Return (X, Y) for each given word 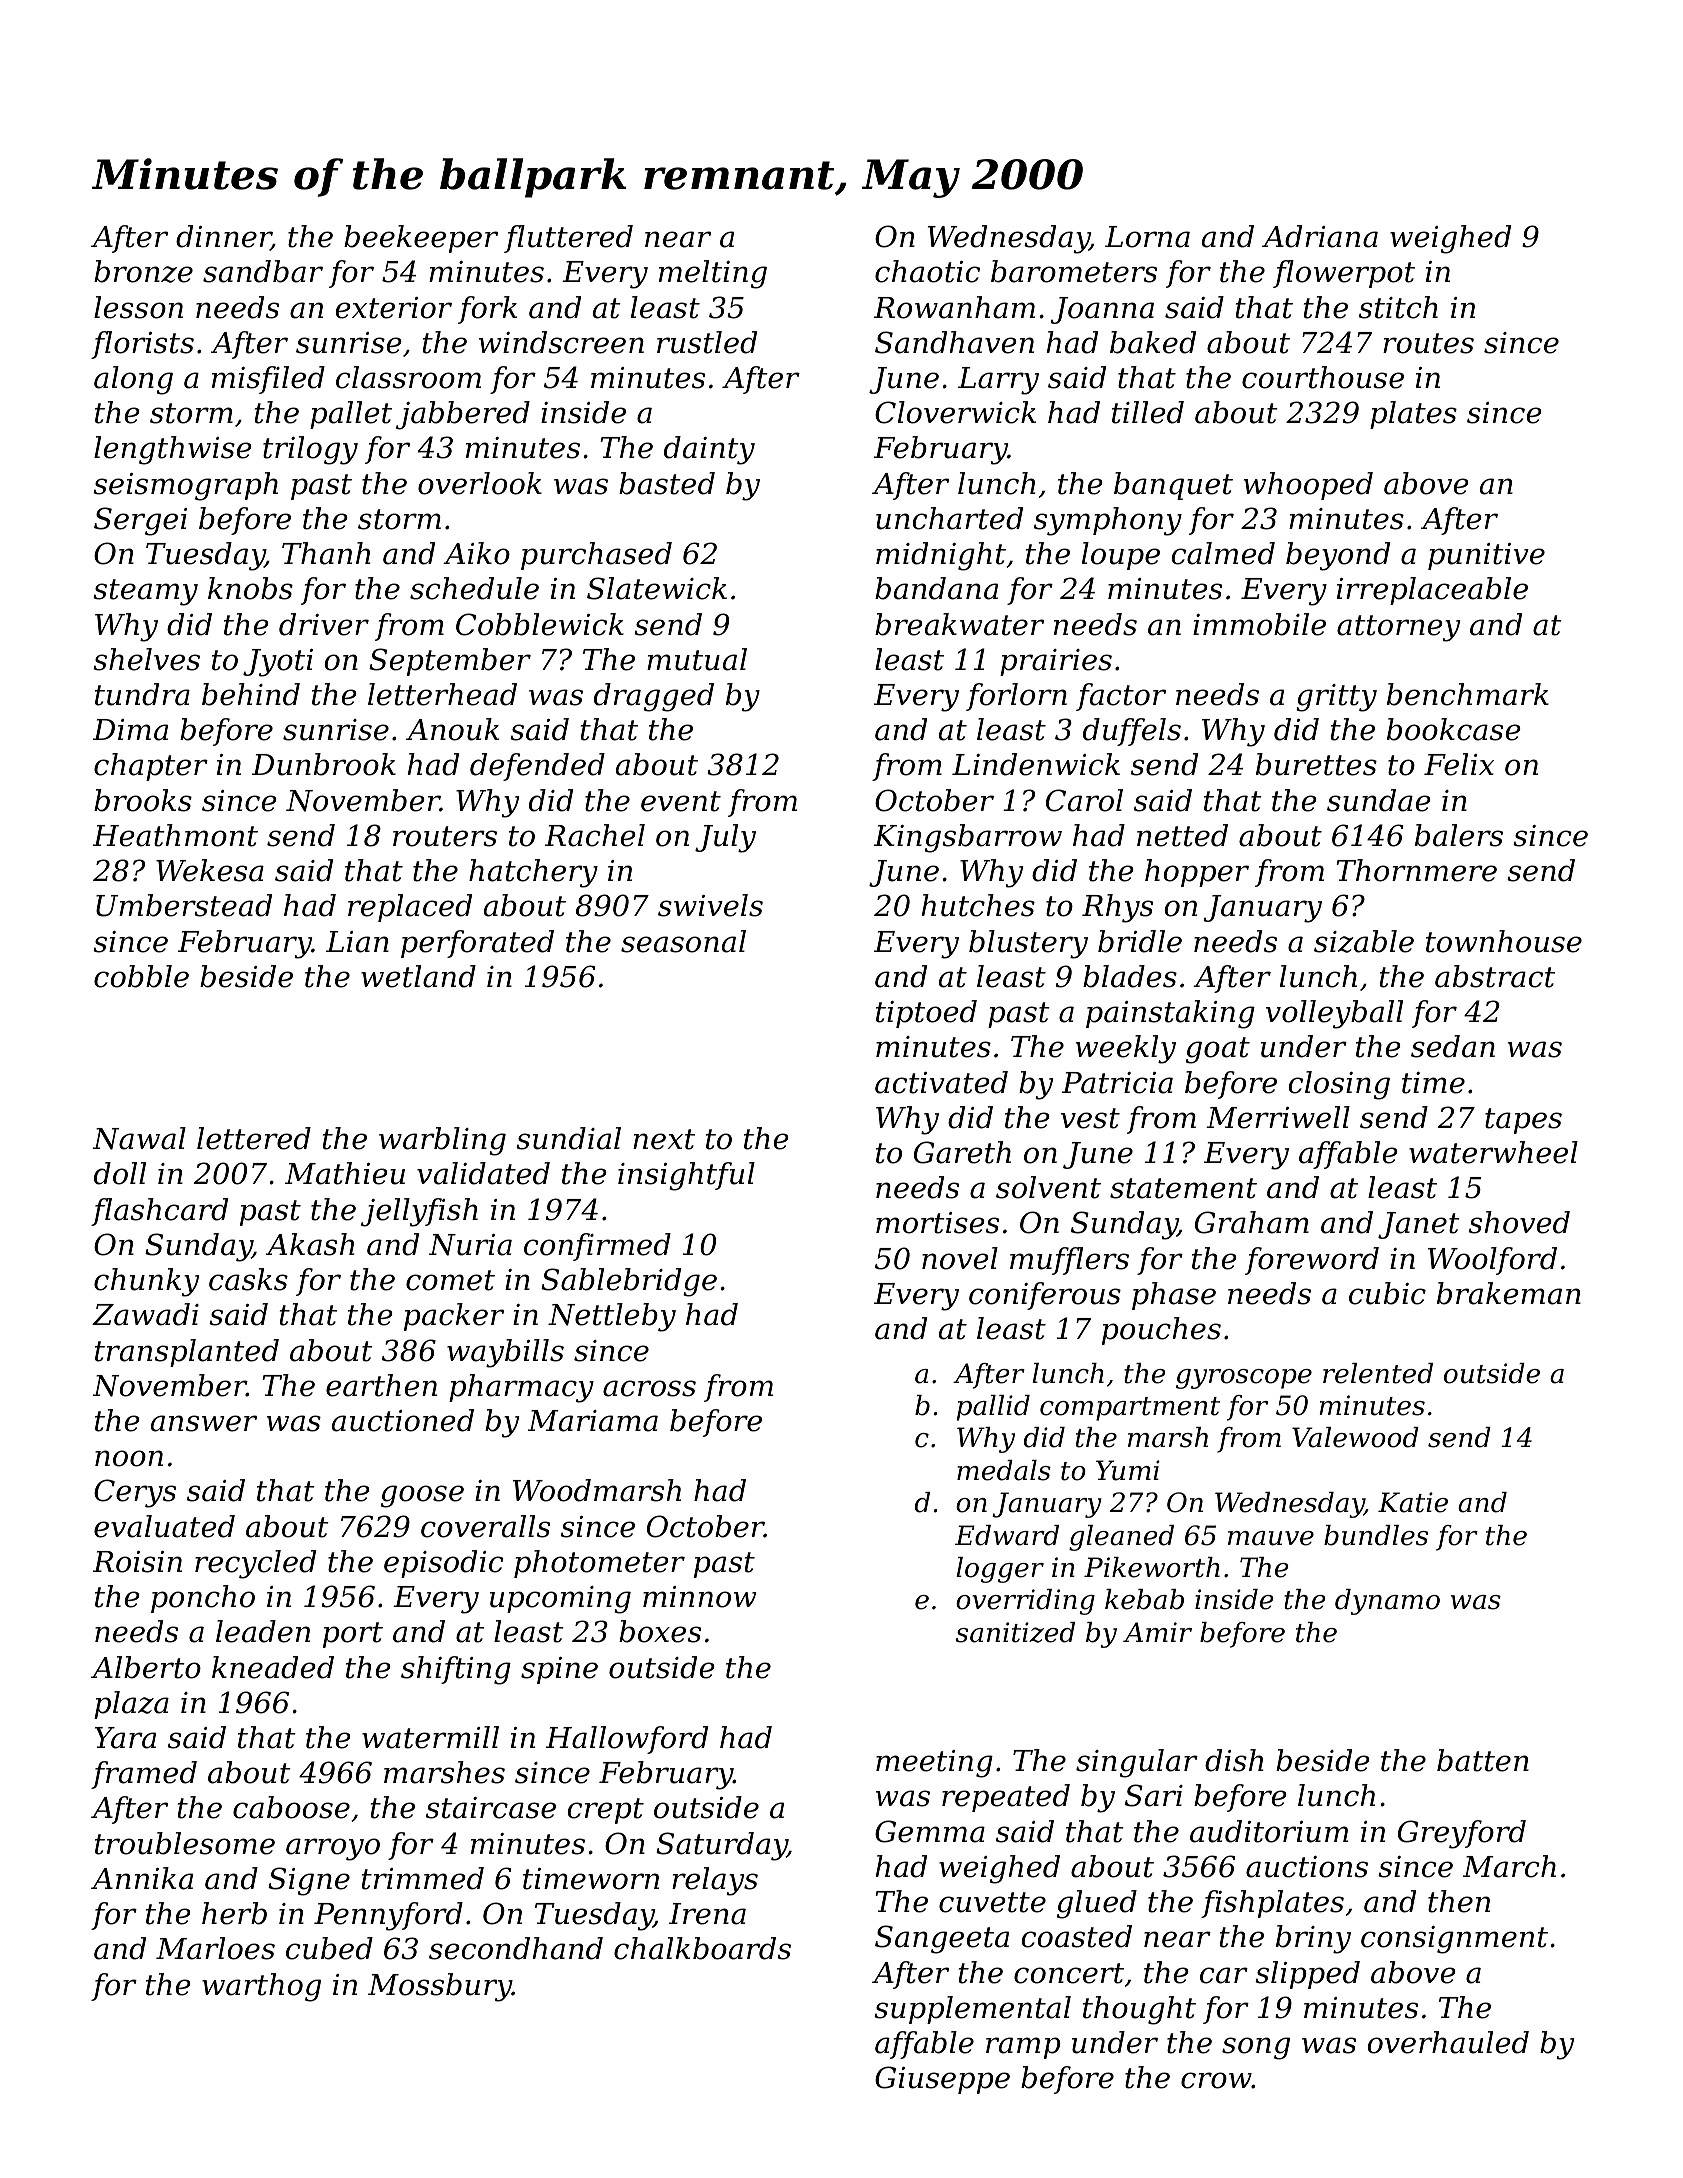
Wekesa (210, 870)
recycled (255, 1564)
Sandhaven (954, 342)
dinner (223, 237)
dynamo (1387, 1602)
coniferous (1045, 1296)
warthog (261, 1987)
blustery (1028, 944)
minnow (700, 1597)
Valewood (1355, 1437)
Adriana (1320, 236)
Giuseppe (942, 2080)
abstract (1495, 976)
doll (120, 1173)
